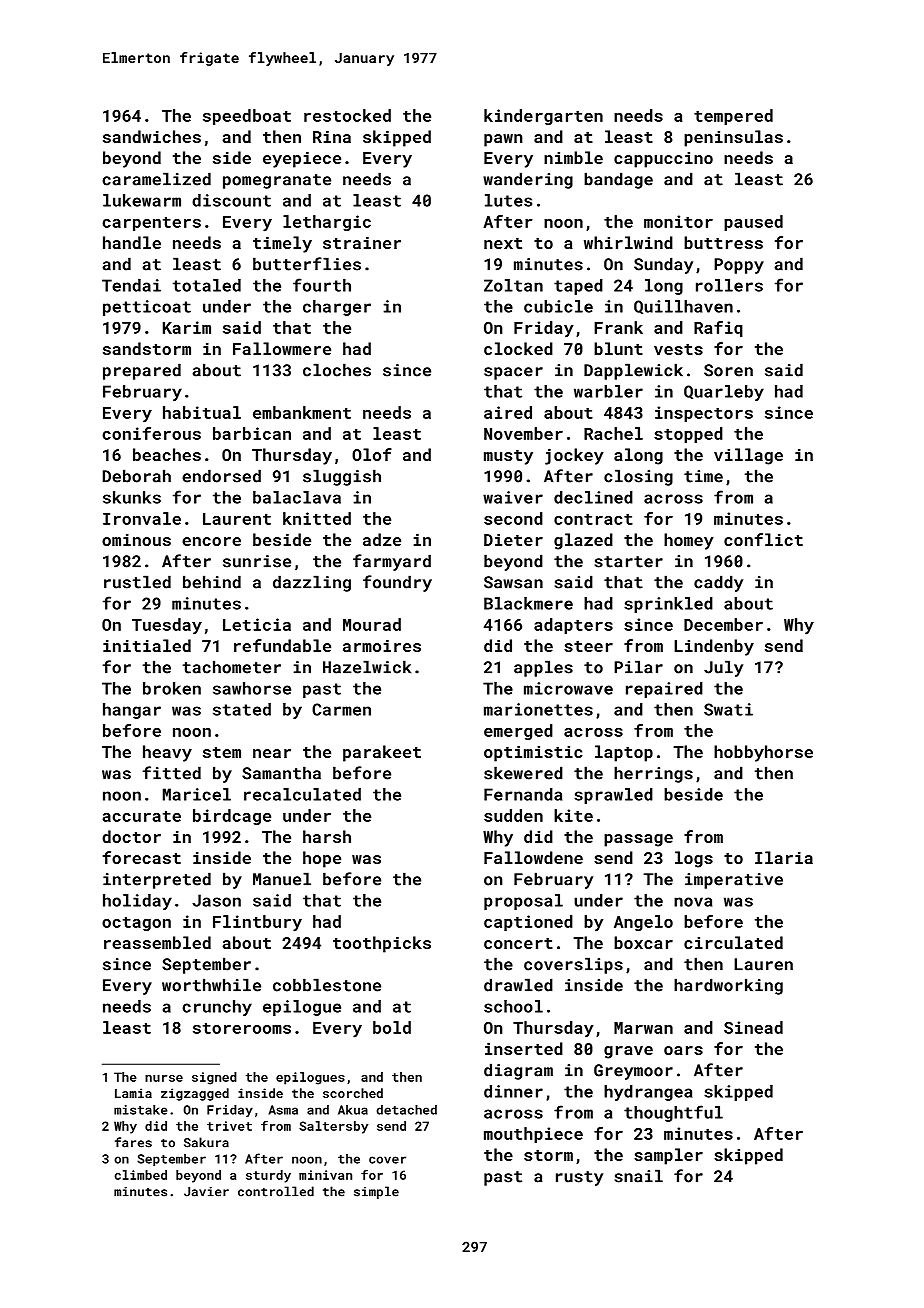 This document has width=924, height=1308. Describe the element at coordinates (136, 540) in the document. I see `ominous` at that location.
